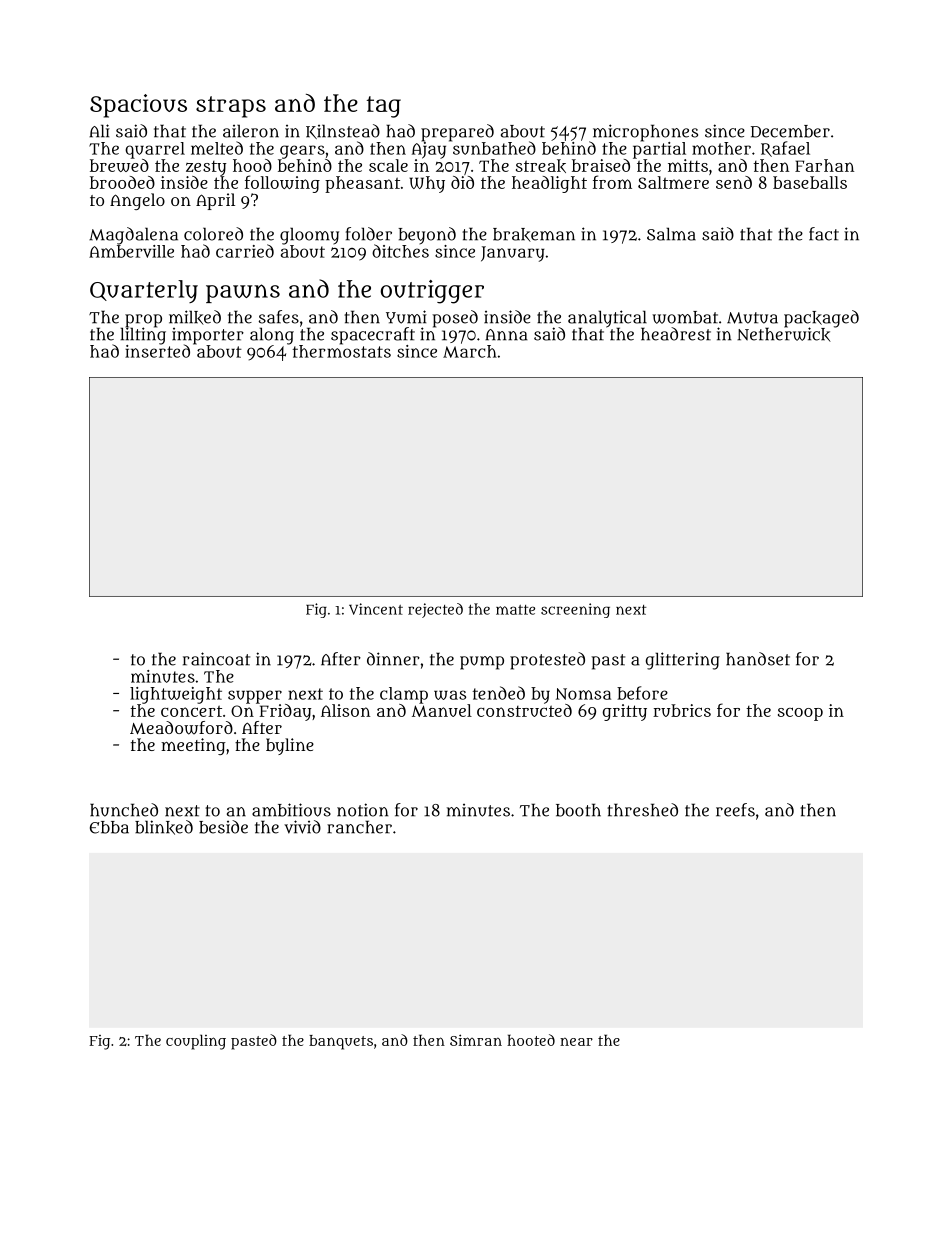 This screenshot has width=952, height=1233. I want to click on coupling, so click(196, 1042).
